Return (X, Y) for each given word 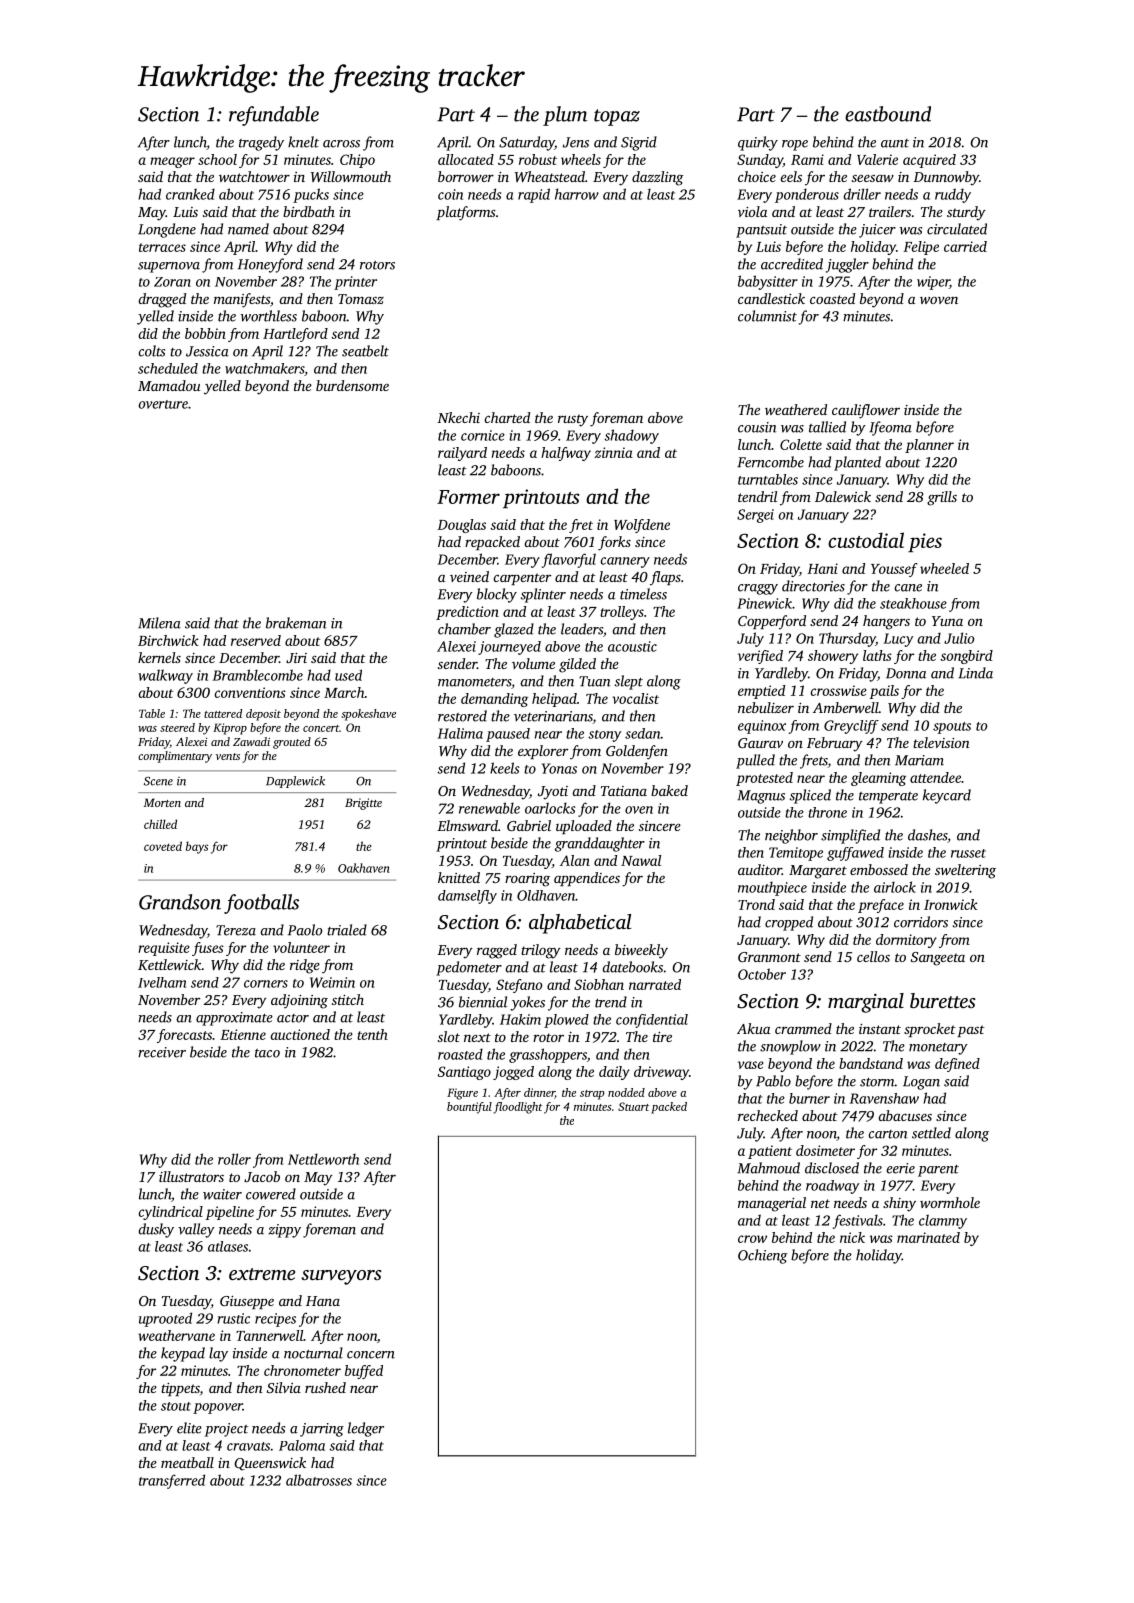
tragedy (261, 143)
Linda (975, 673)
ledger (366, 1429)
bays (197, 847)
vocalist (635, 698)
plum (565, 116)
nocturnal (313, 1353)
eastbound (888, 114)
